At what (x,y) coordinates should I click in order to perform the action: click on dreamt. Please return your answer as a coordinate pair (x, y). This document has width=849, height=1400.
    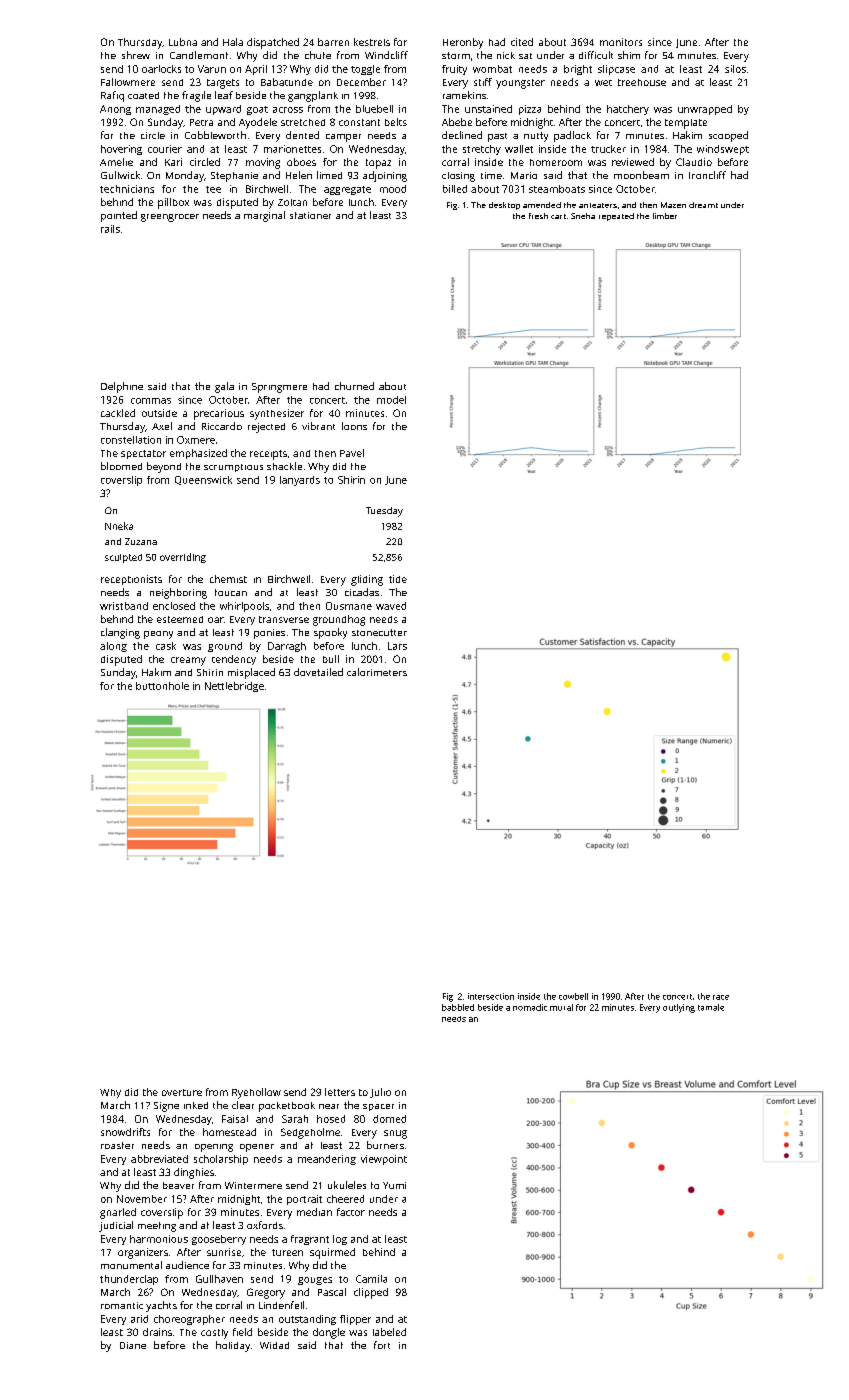
    Looking at the image, I should click on (703, 205).
